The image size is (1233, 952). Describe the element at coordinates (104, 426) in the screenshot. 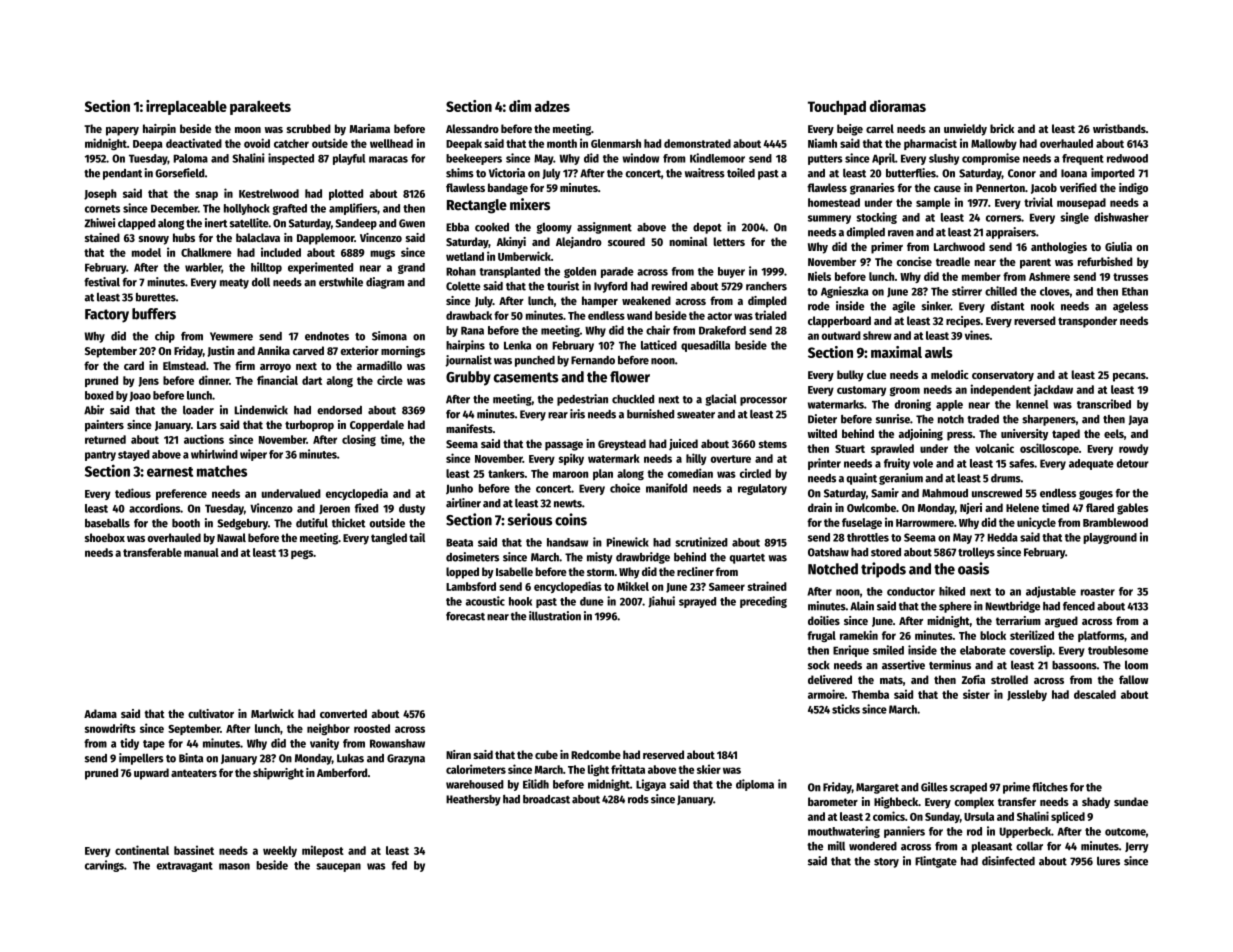

I see `painters` at that location.
